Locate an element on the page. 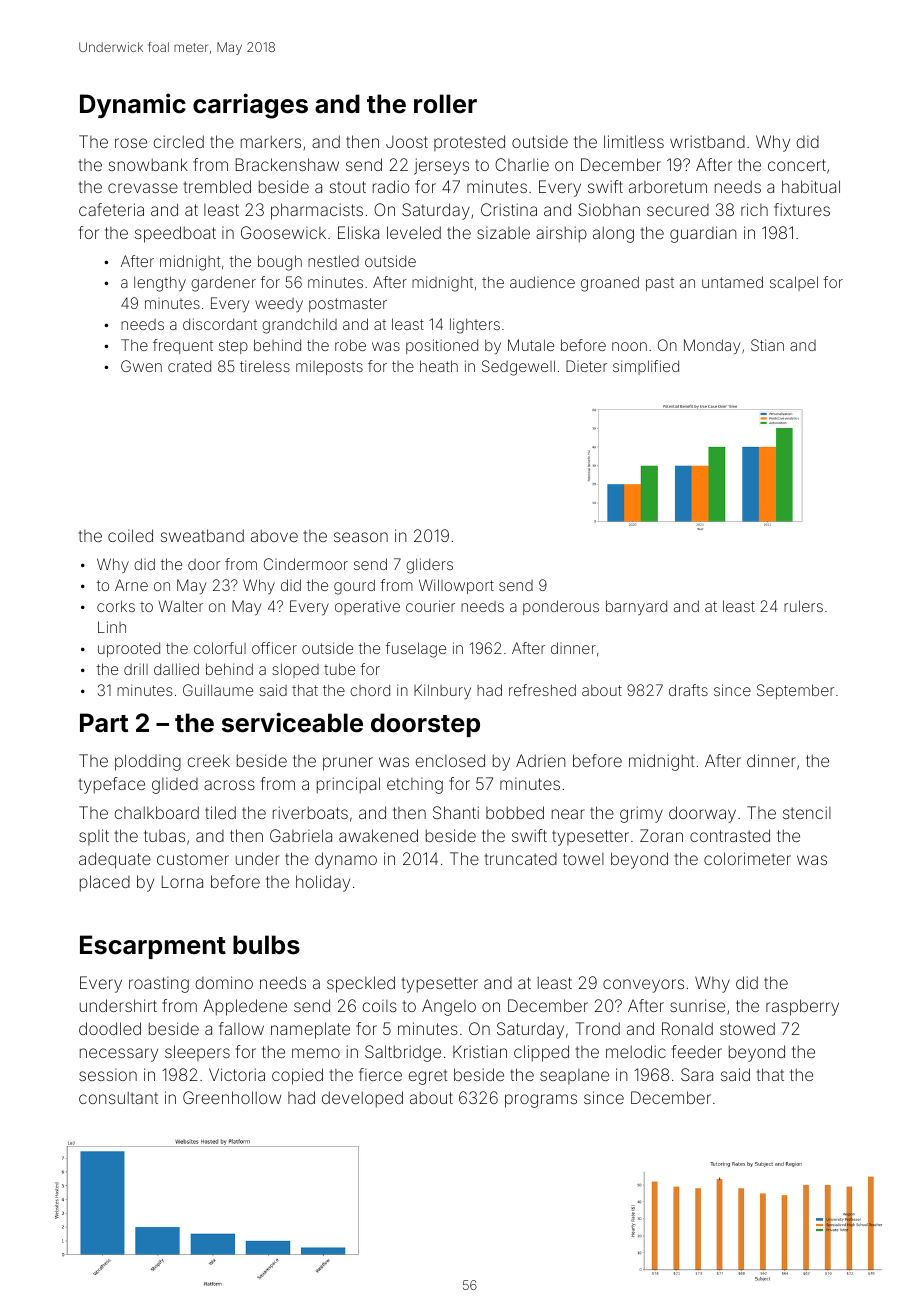 The width and height of the image is (924, 1314). carriages is located at coordinates (250, 106).
